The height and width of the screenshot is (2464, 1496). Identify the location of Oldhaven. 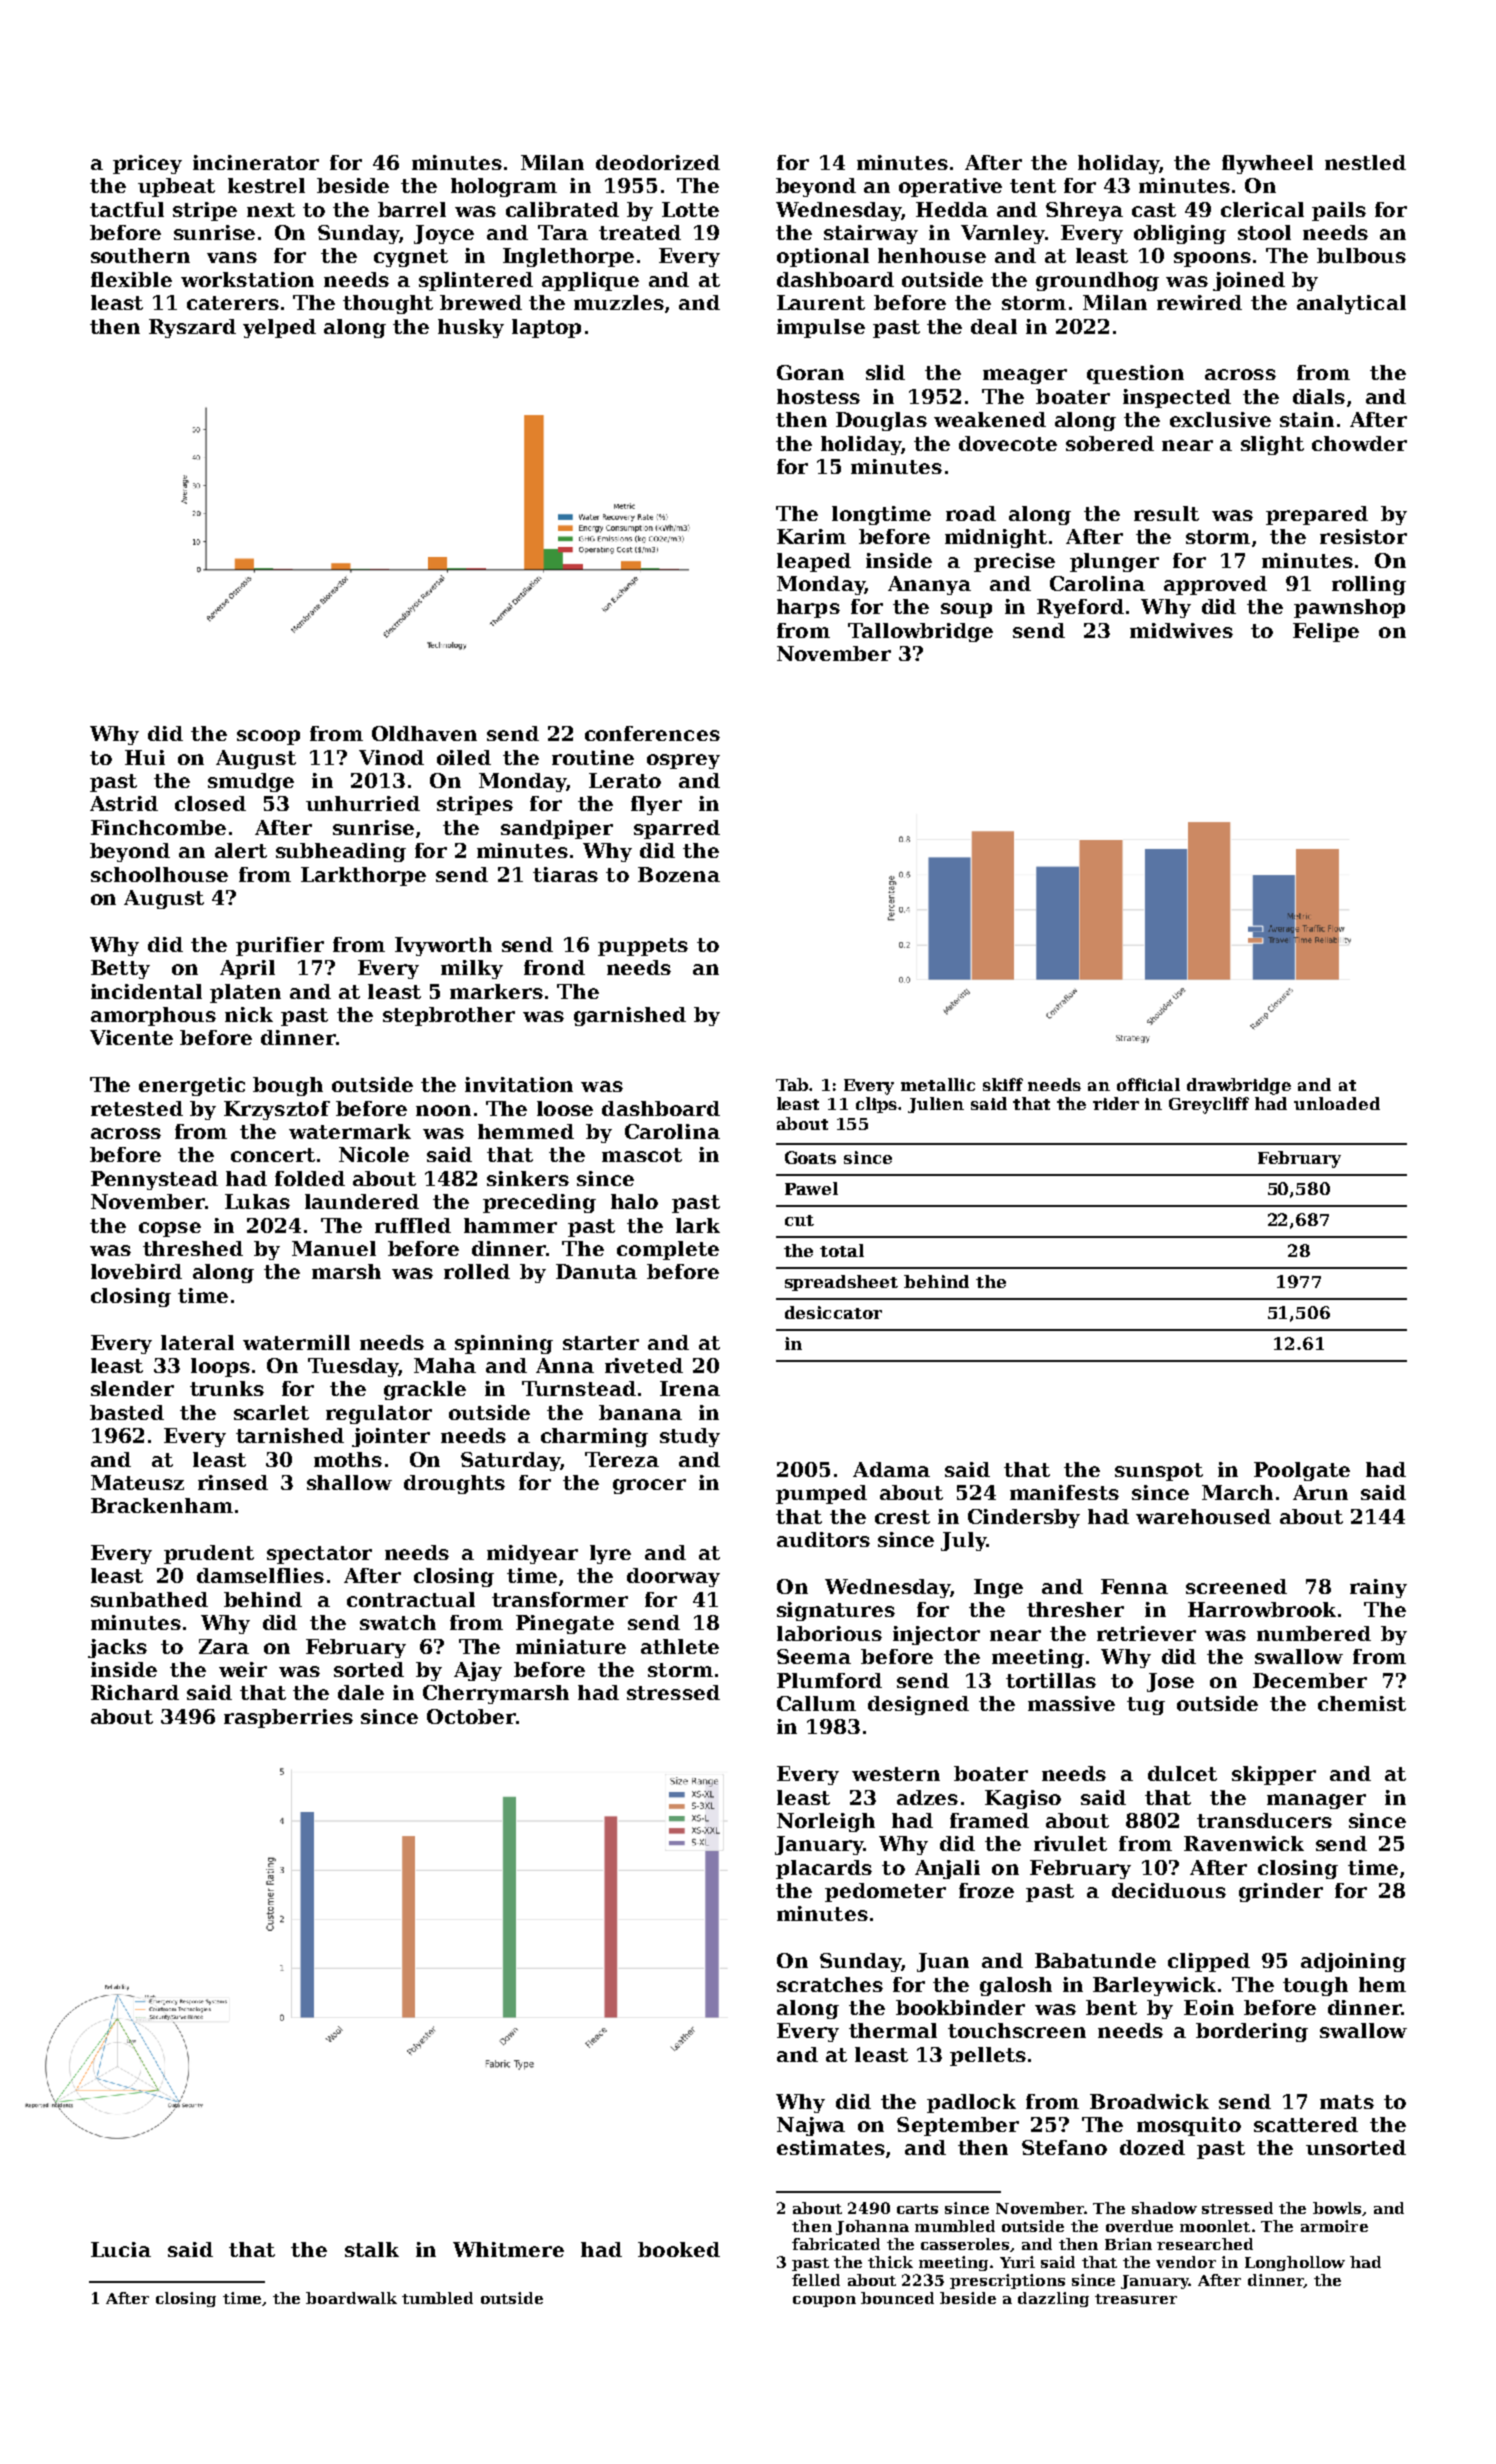
(424, 733).
